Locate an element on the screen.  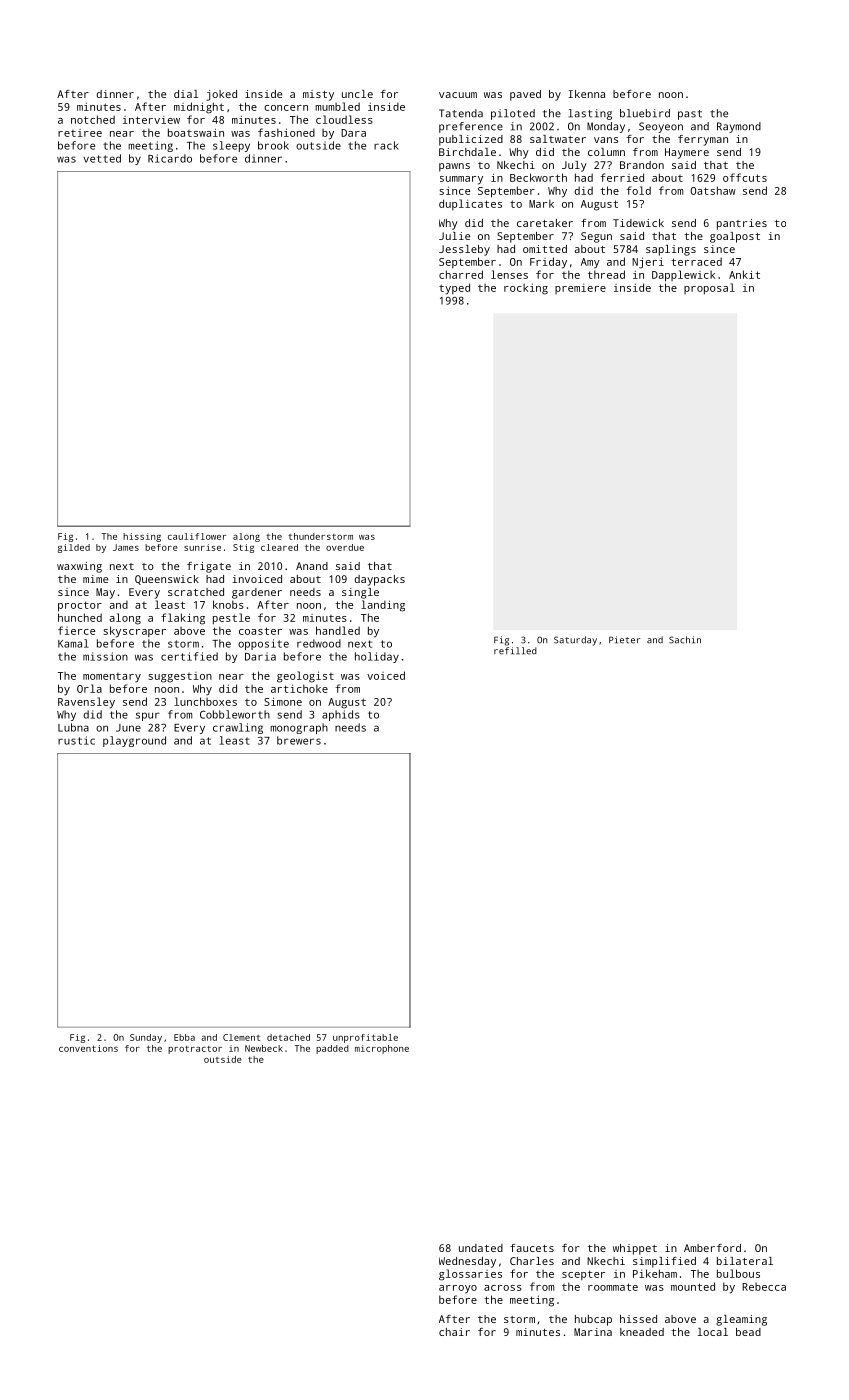
proposal is located at coordinates (709, 289).
